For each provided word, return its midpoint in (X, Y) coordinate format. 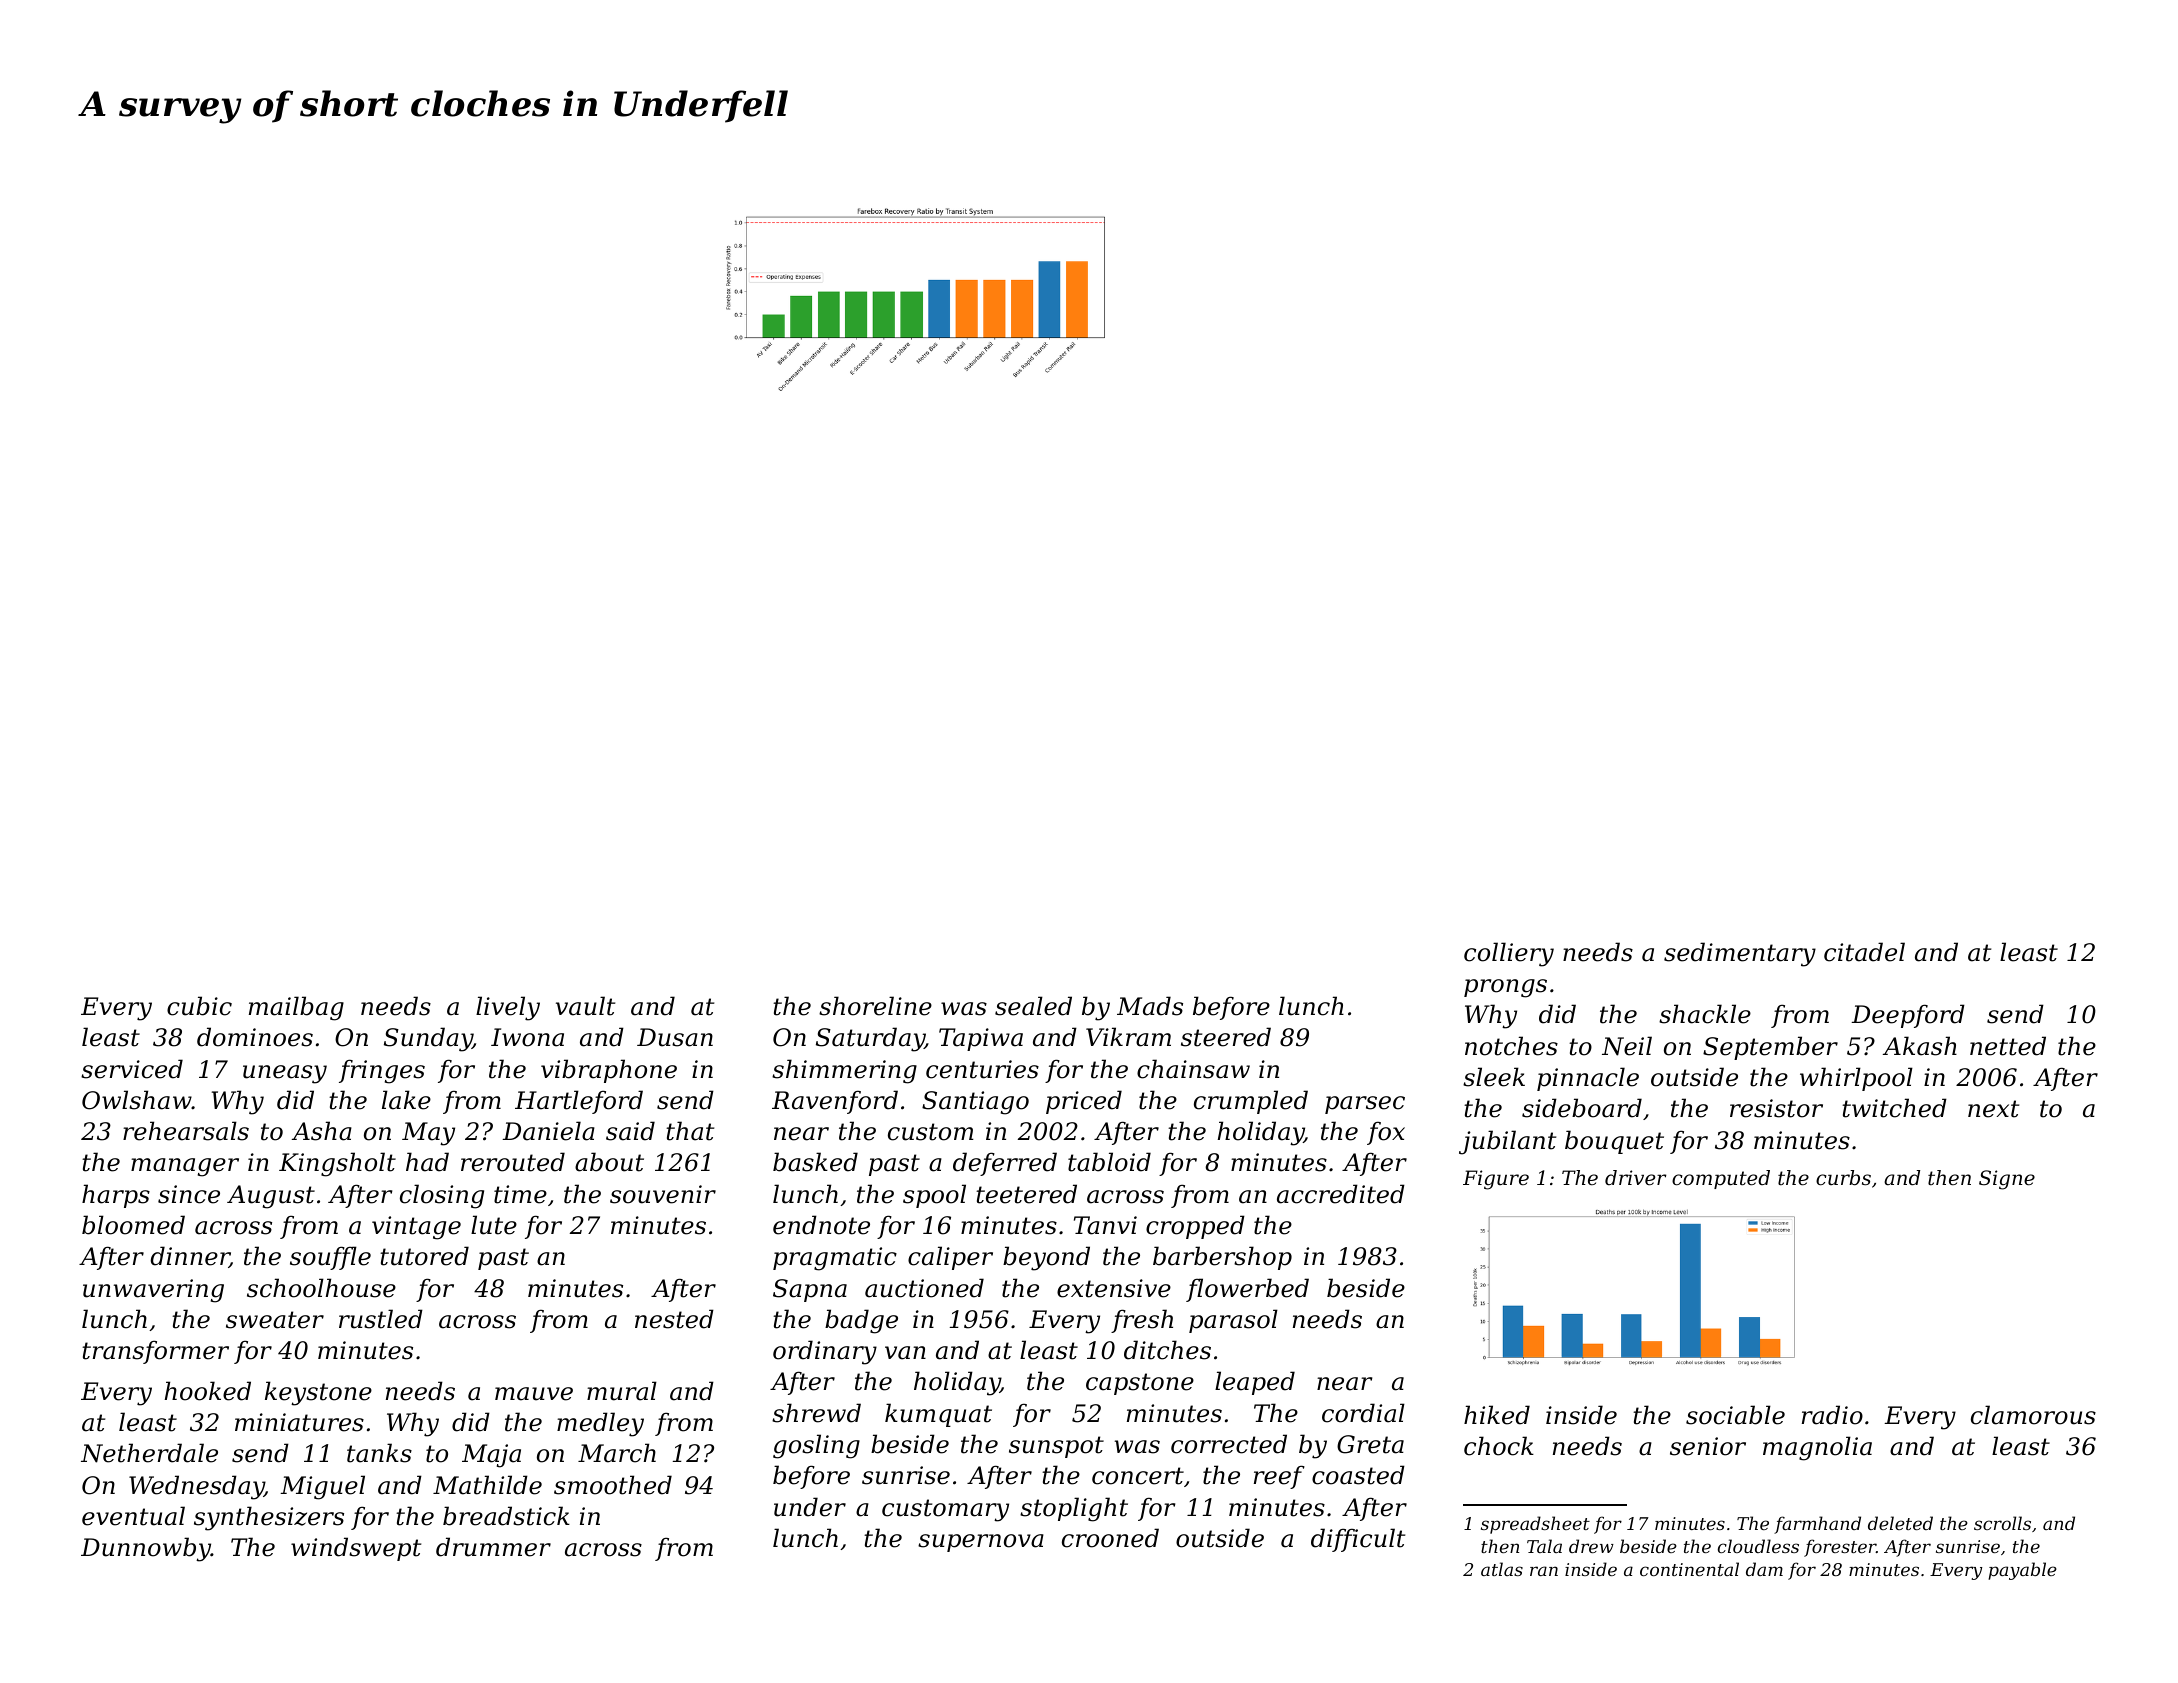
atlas (1502, 1569)
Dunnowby (146, 1549)
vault (585, 1006)
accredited (1341, 1194)
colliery (1509, 954)
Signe (2007, 1180)
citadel (1864, 952)
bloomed (133, 1225)
